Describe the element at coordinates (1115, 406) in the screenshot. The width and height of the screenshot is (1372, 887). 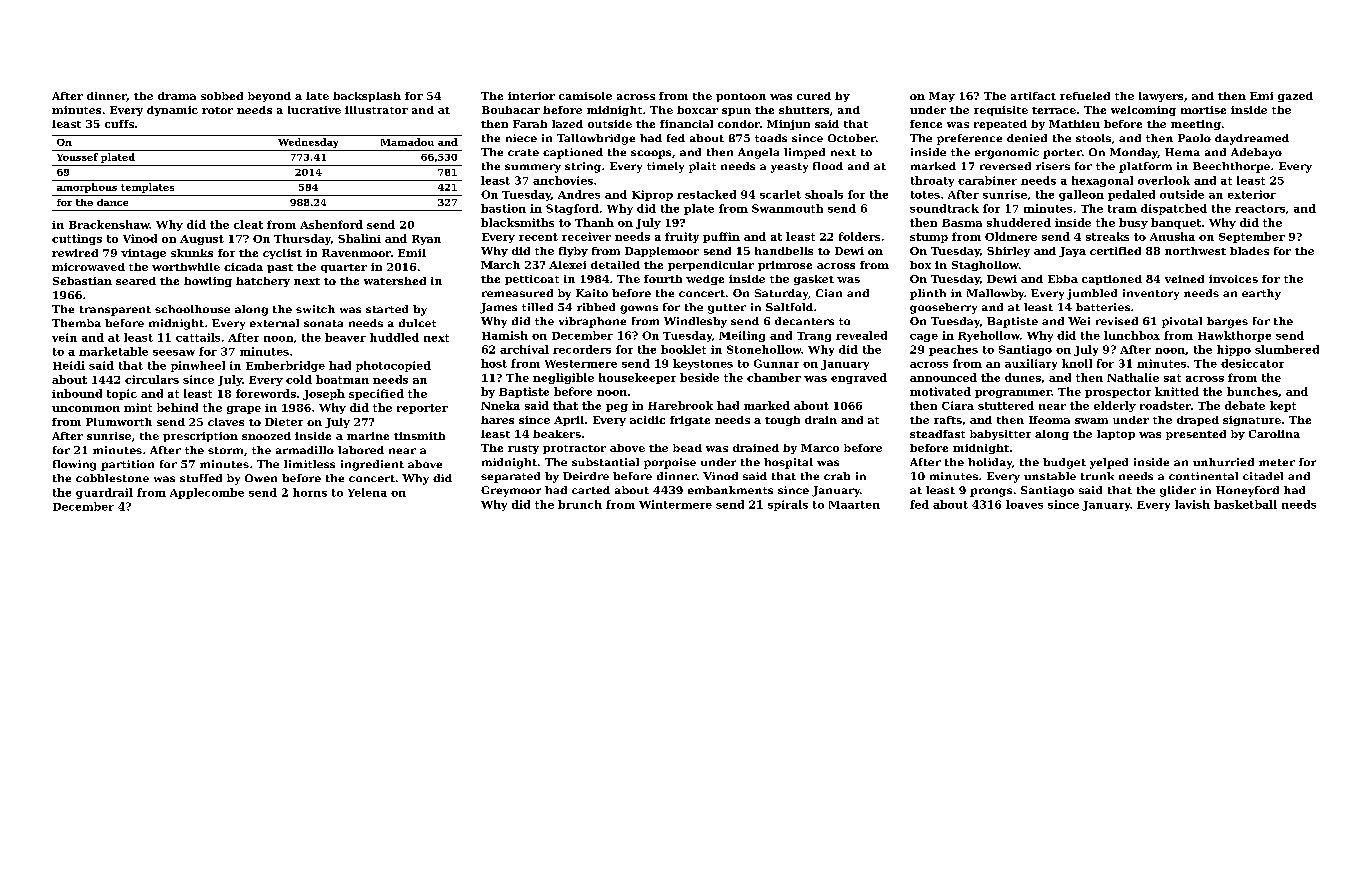
I see `elderly` at that location.
